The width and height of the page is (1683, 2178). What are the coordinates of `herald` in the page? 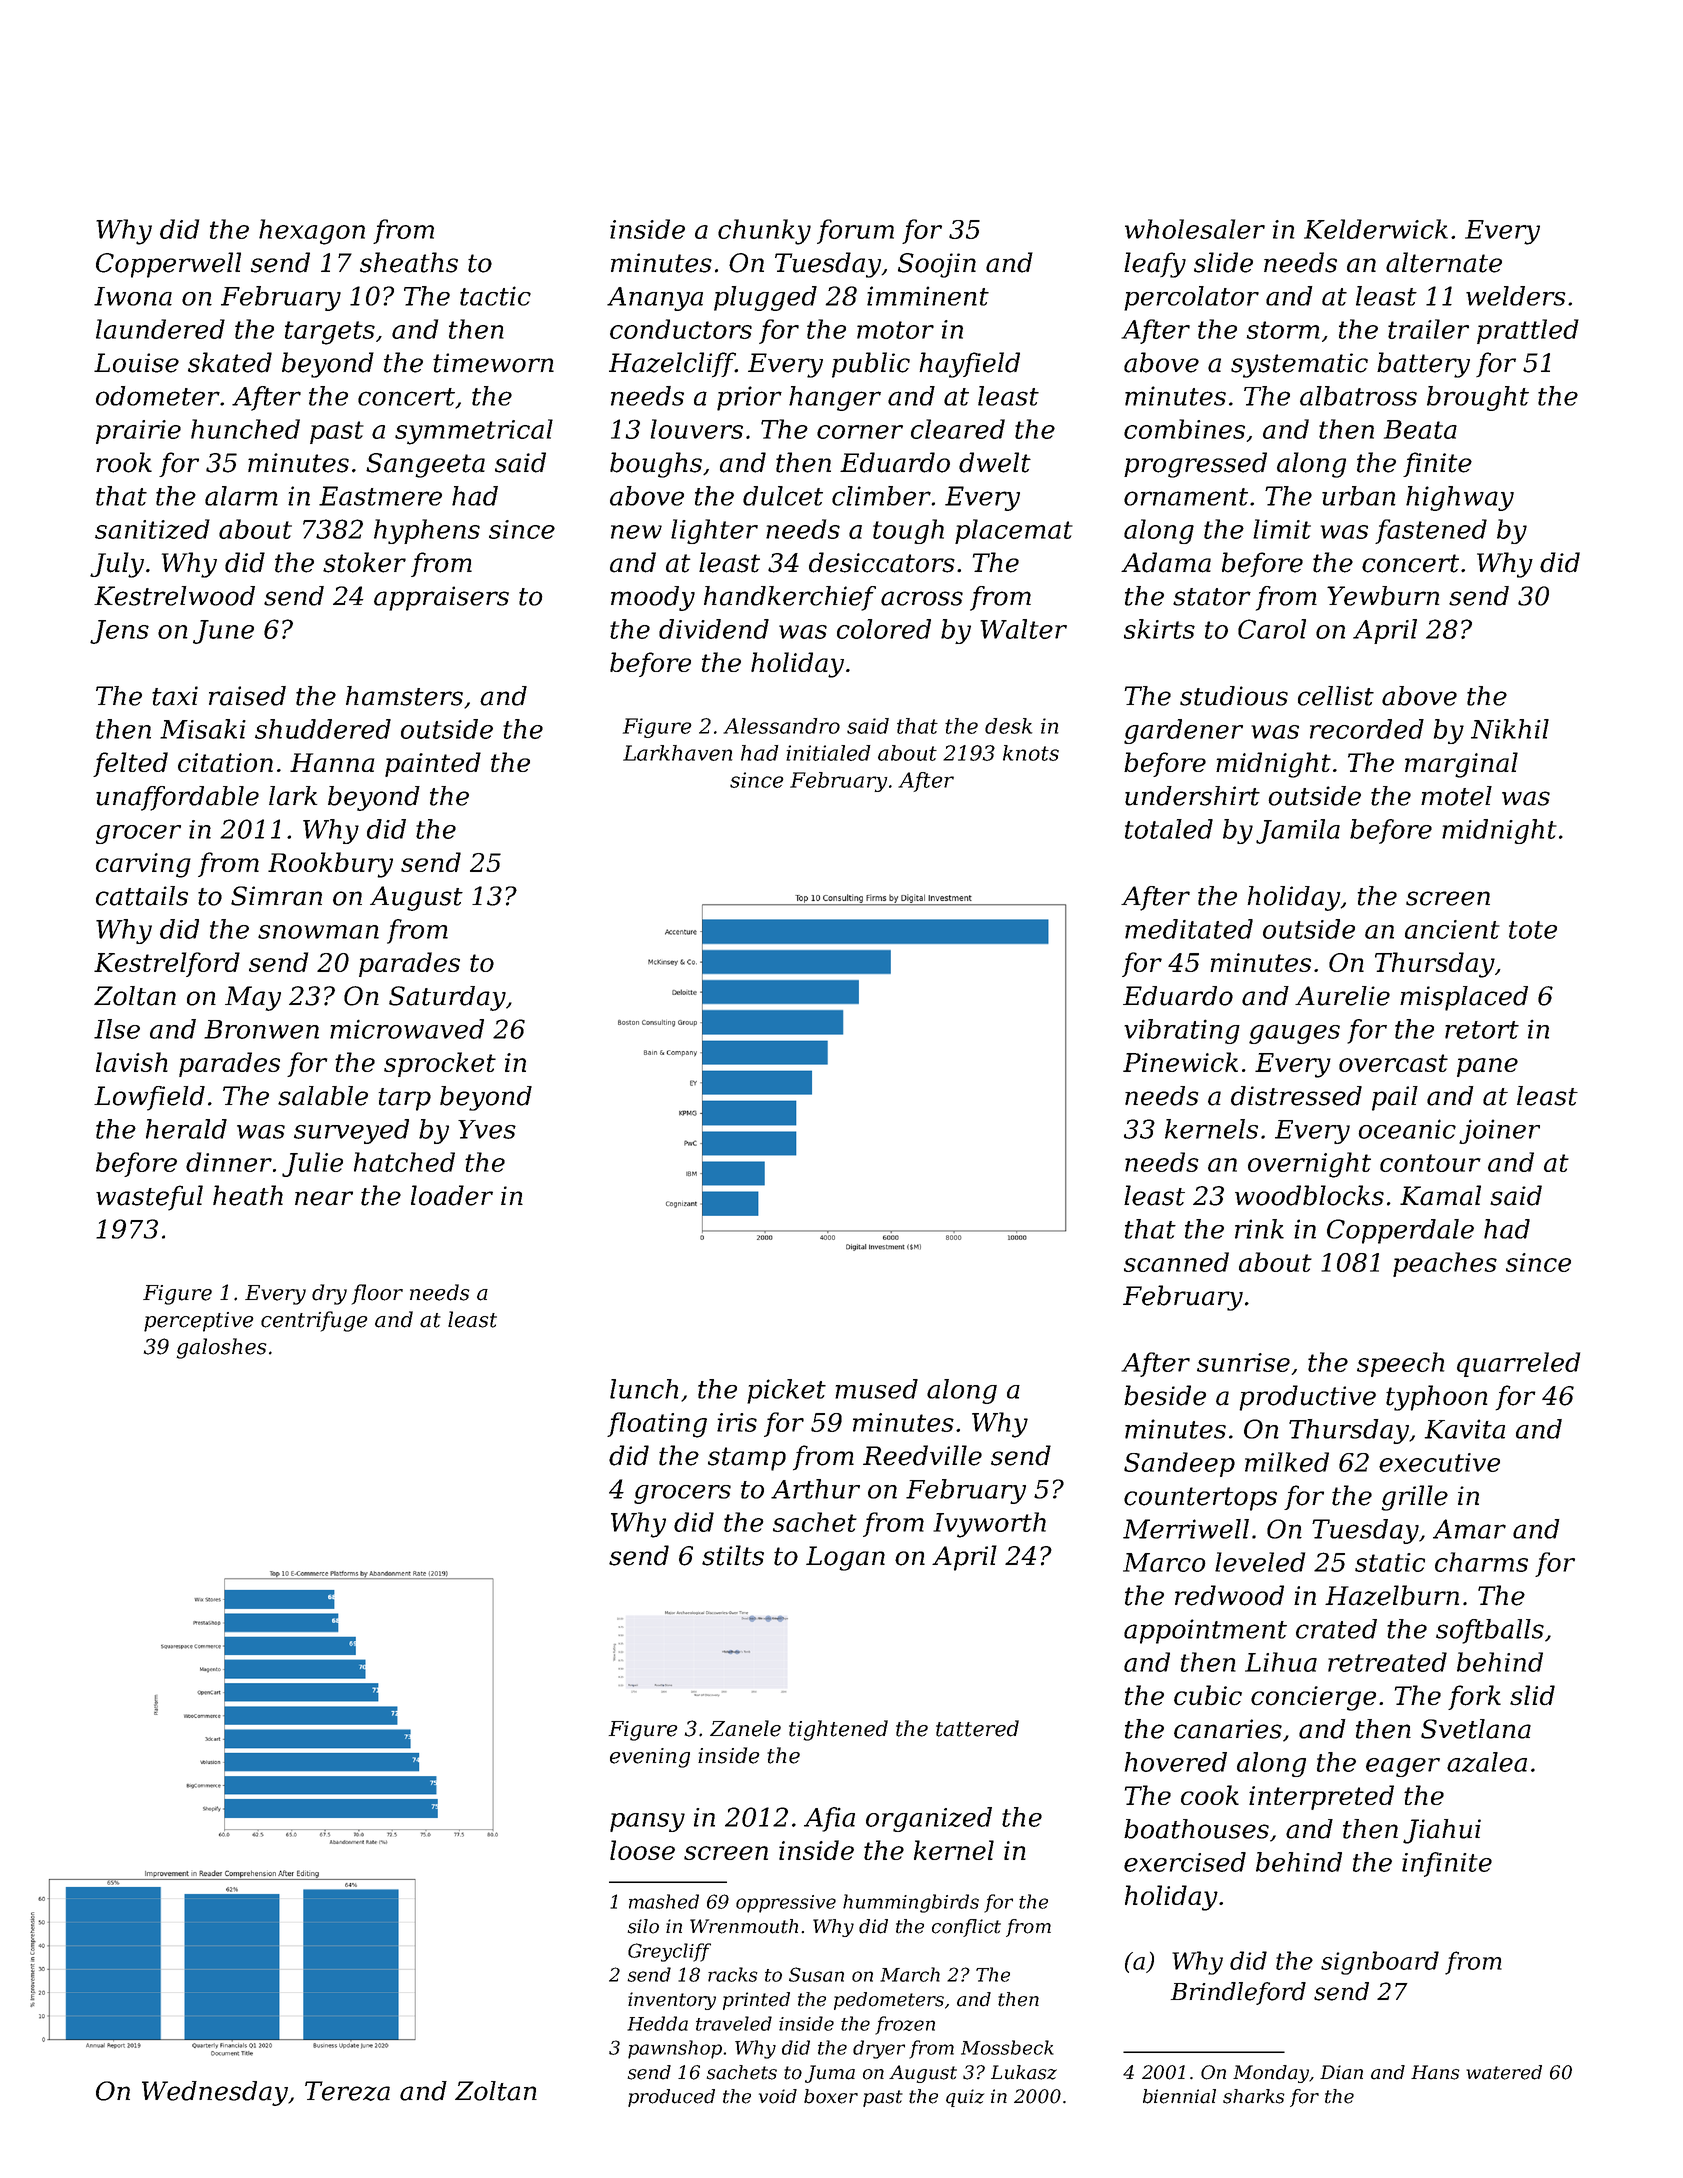 It's located at (186, 1129).
